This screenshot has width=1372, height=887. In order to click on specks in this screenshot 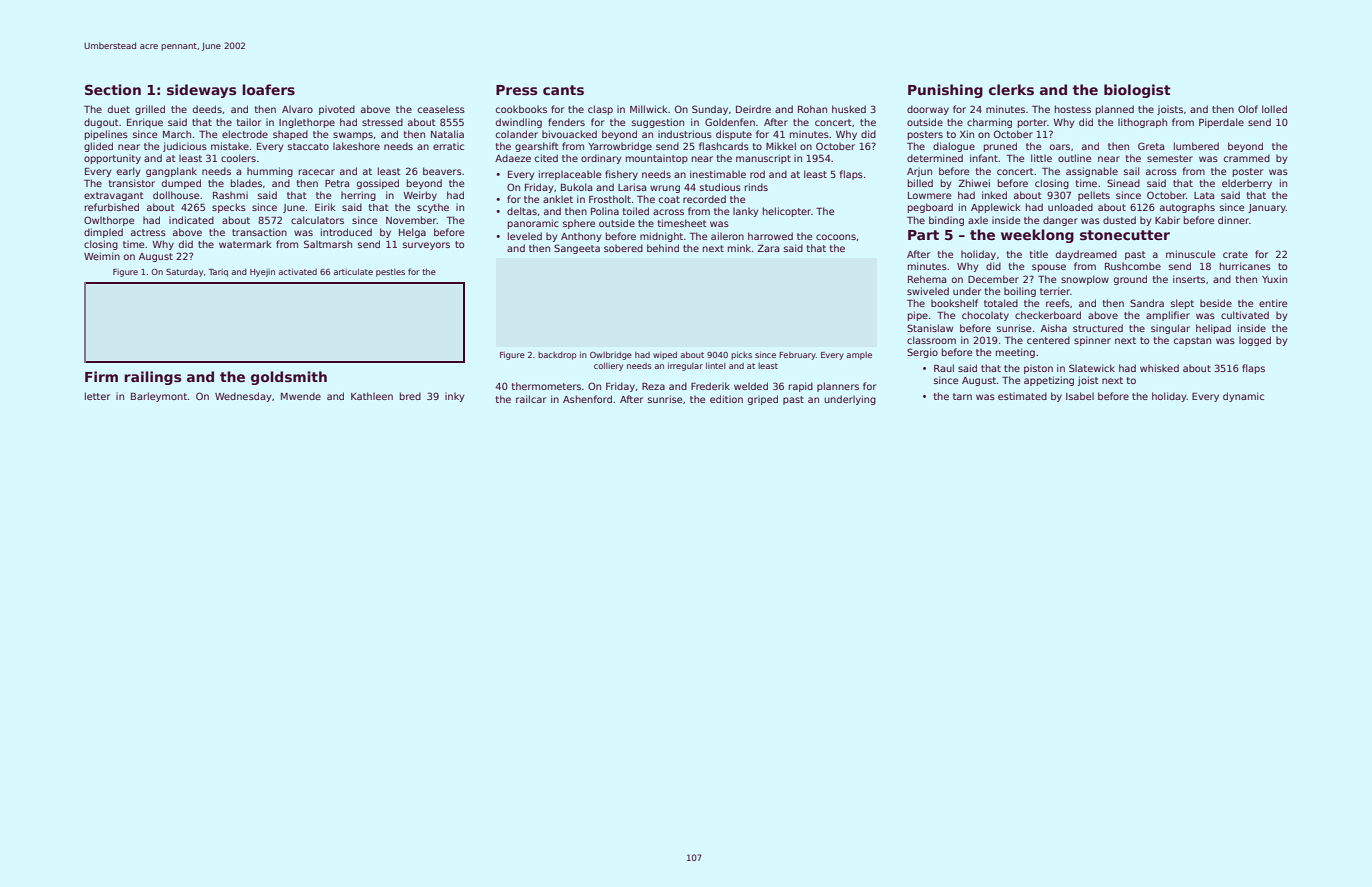, I will do `click(229, 208)`.
